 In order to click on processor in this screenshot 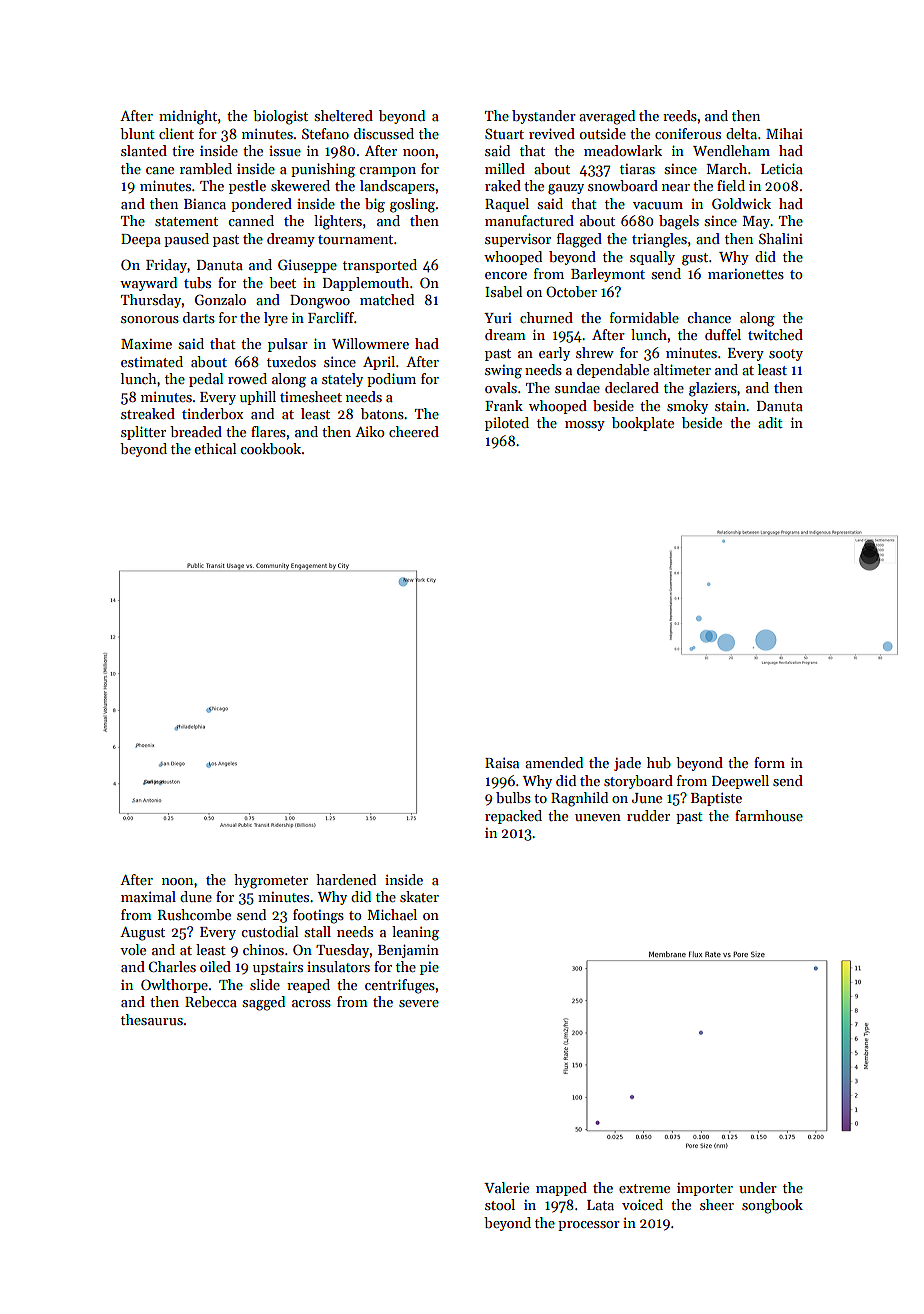, I will do `click(589, 1226)`.
